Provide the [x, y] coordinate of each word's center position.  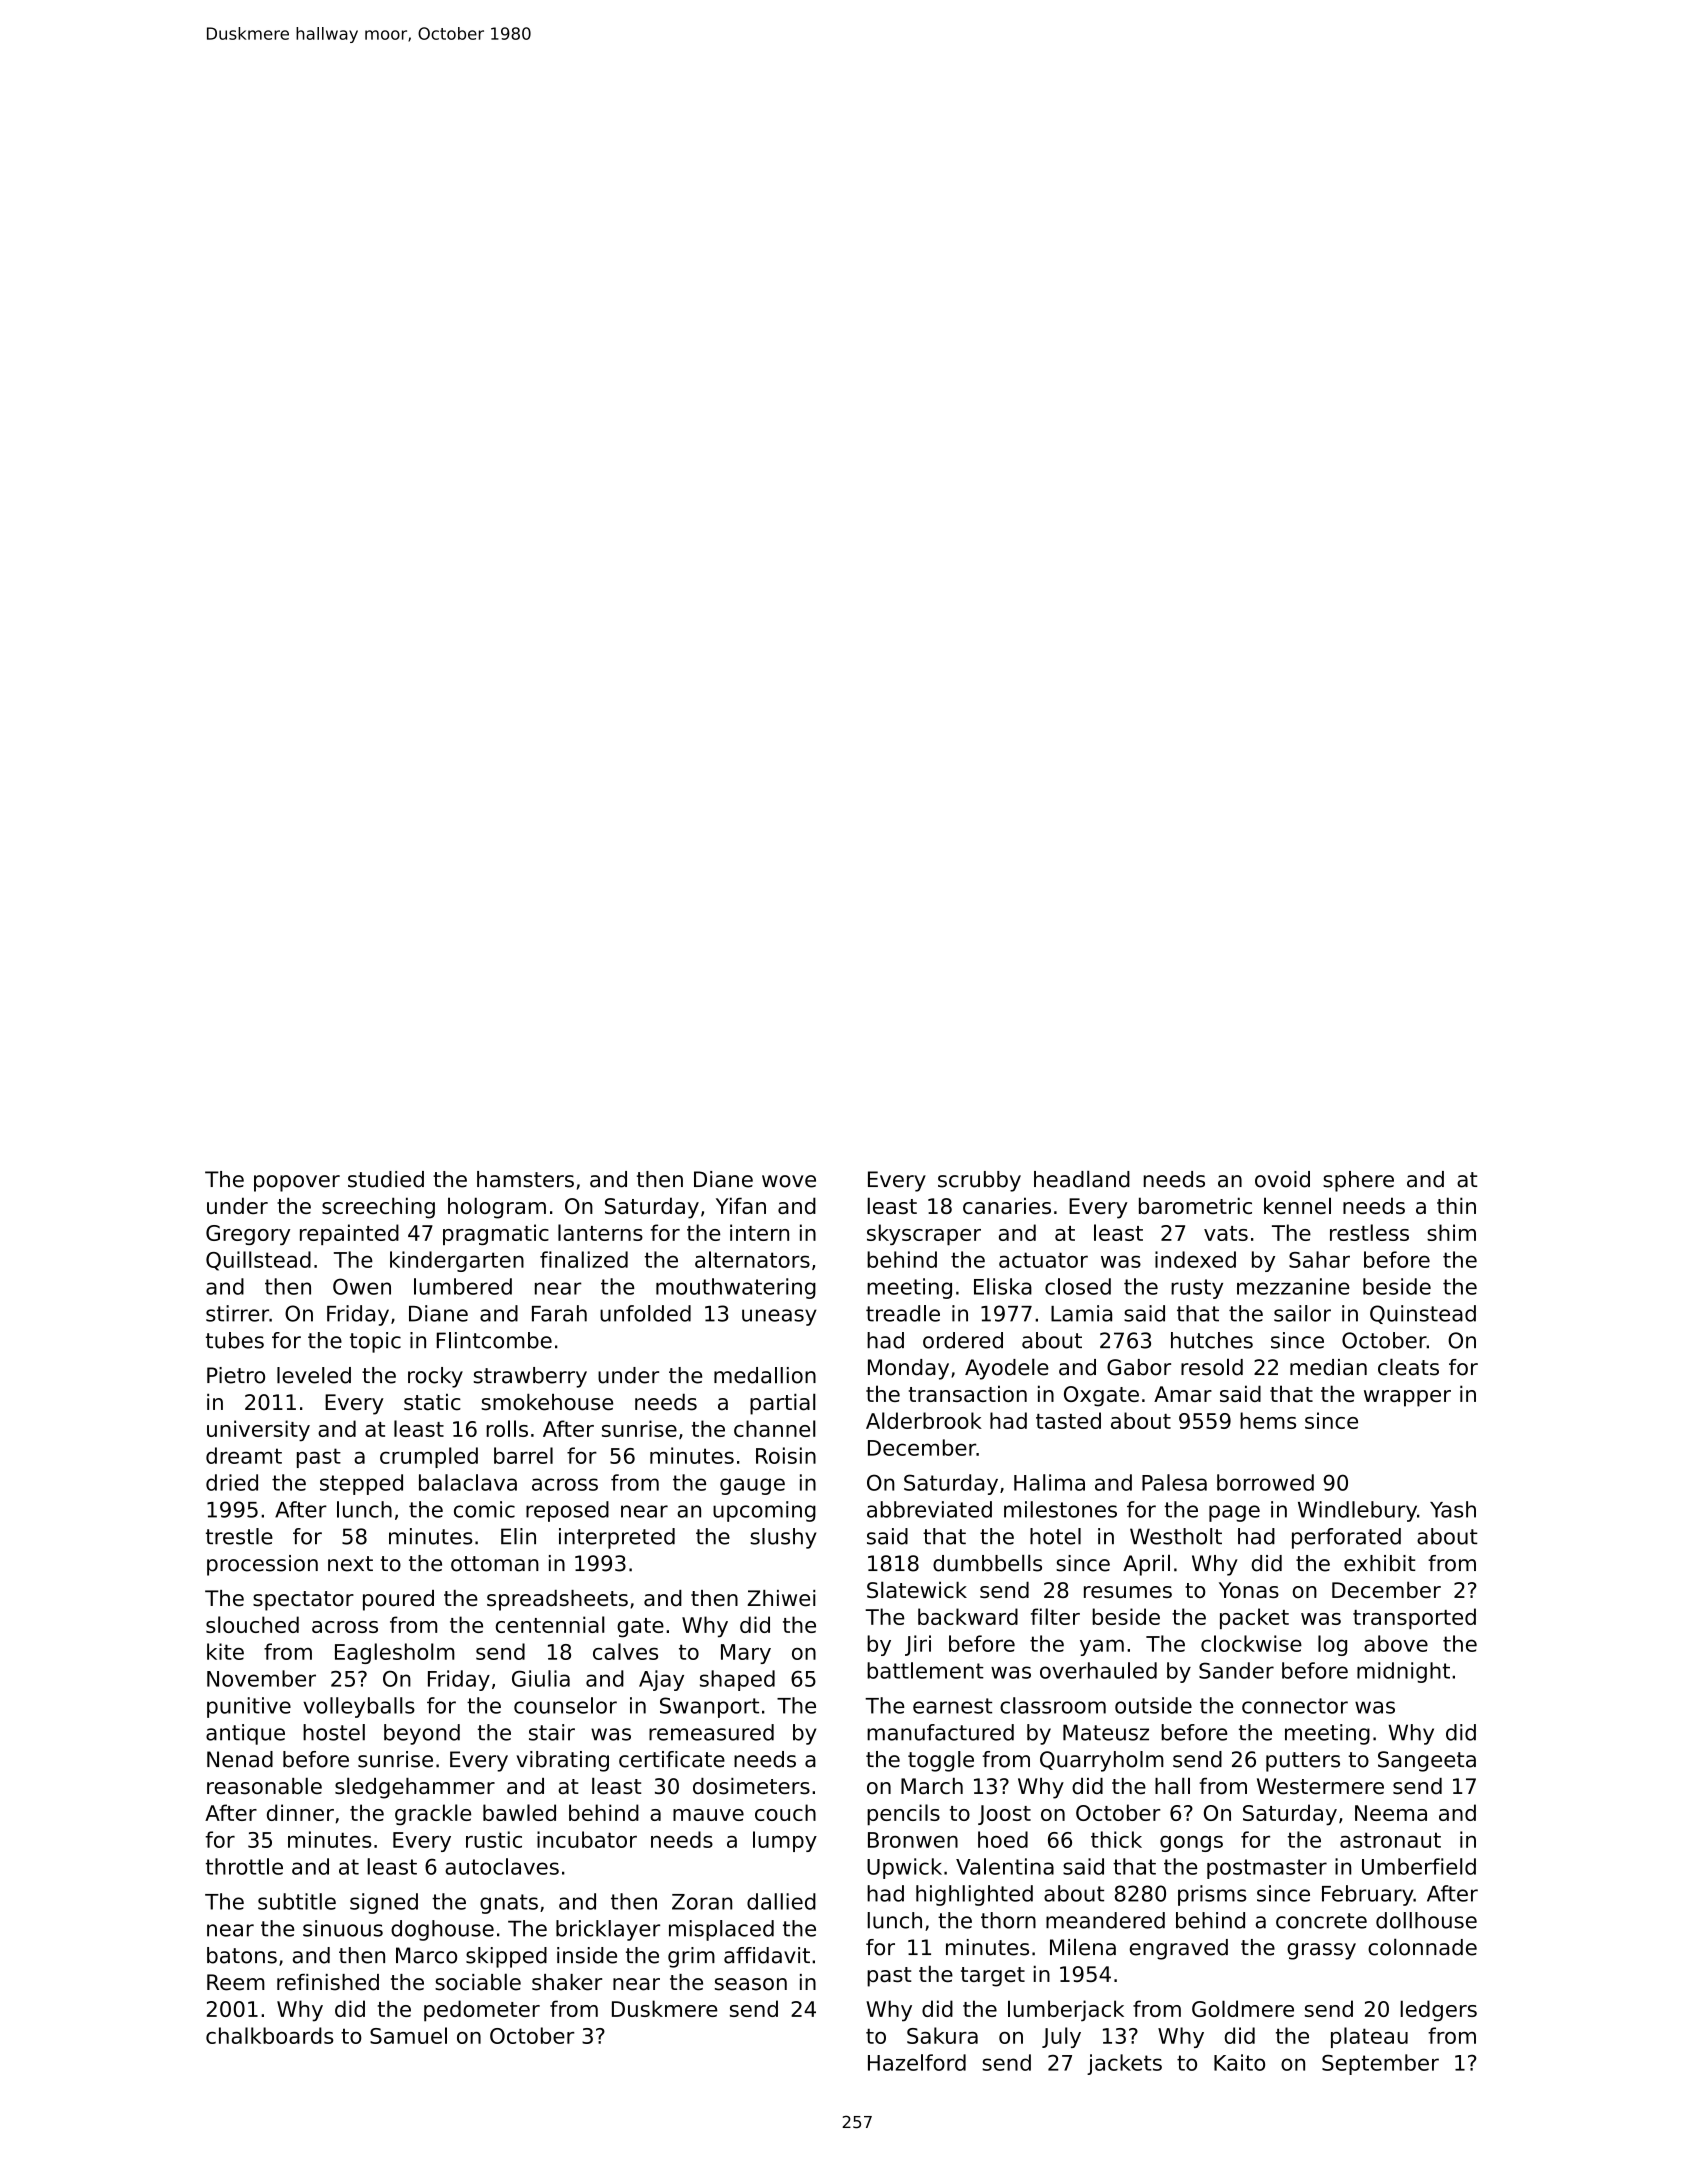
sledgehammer [415, 1788]
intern [759, 1232]
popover [297, 1183]
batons [242, 1955]
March [932, 1786]
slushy [783, 1538]
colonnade [1422, 1947]
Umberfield [1419, 1866]
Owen [362, 1286]
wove [789, 1181]
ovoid [1282, 1179]
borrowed [1265, 1482]
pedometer [482, 2011]
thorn [1008, 1920]
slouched [252, 1624]
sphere [1358, 1181]
